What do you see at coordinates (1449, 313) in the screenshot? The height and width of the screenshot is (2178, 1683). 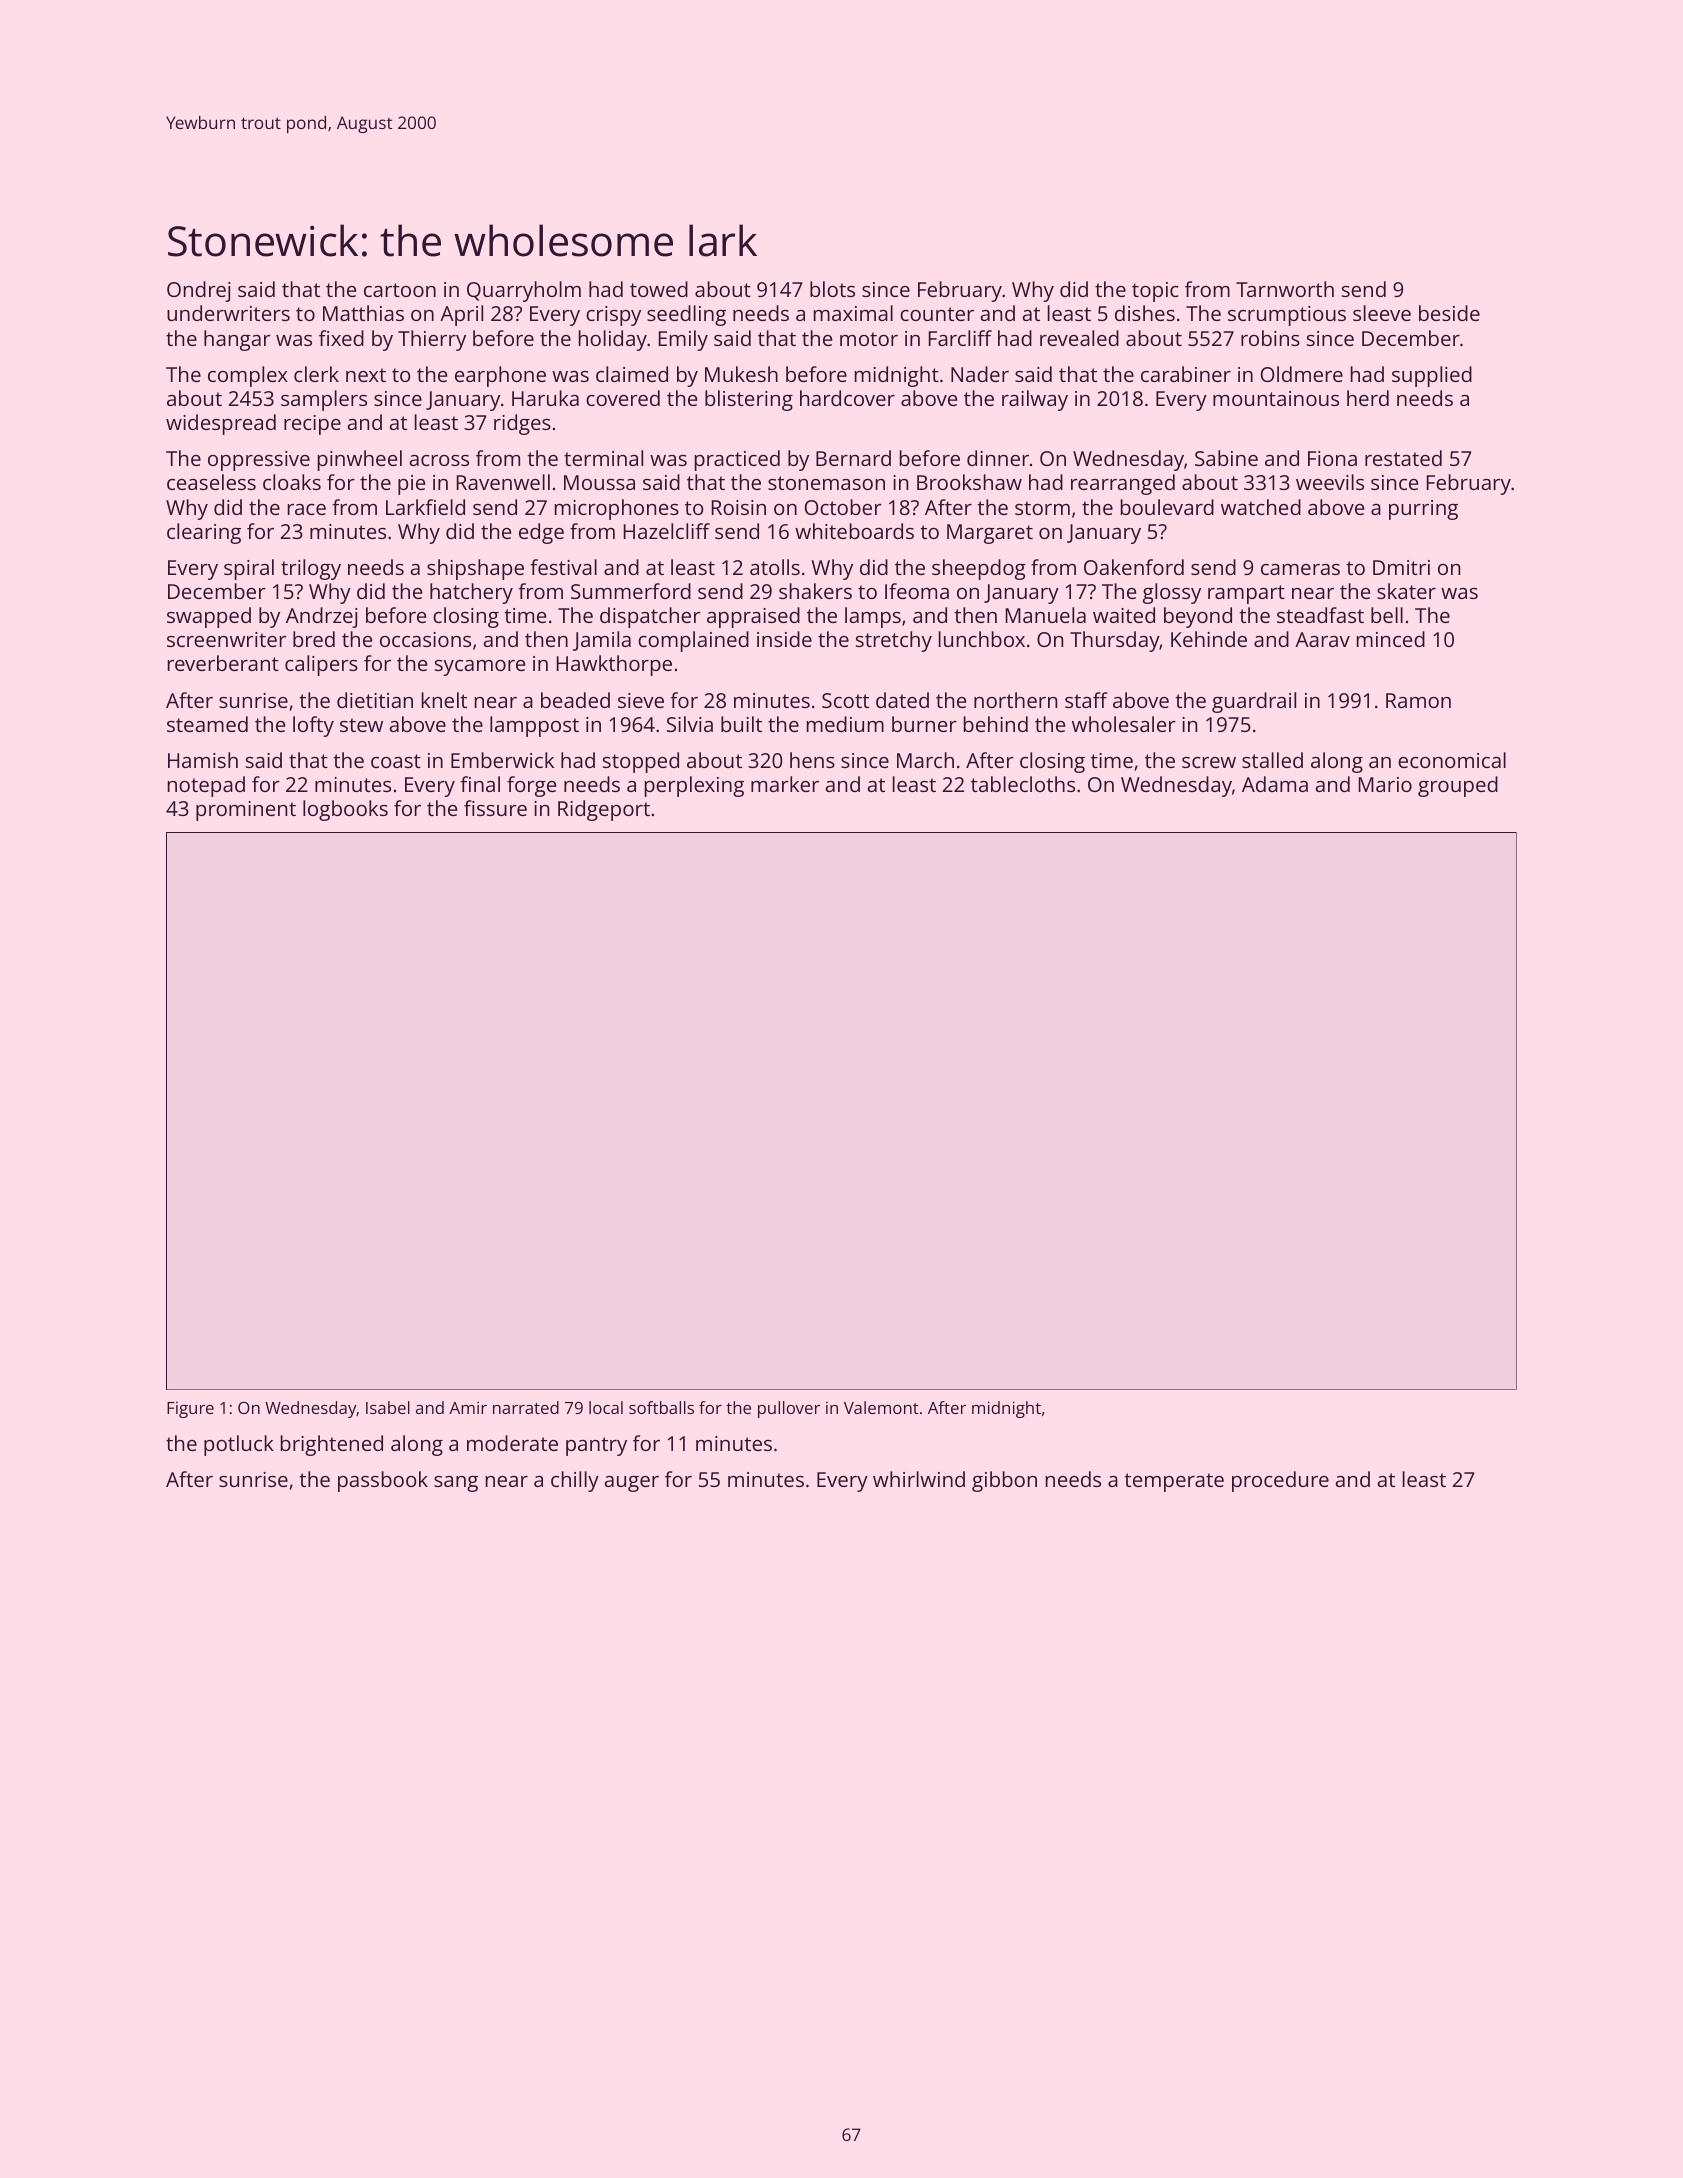 I see `beside` at bounding box center [1449, 313].
